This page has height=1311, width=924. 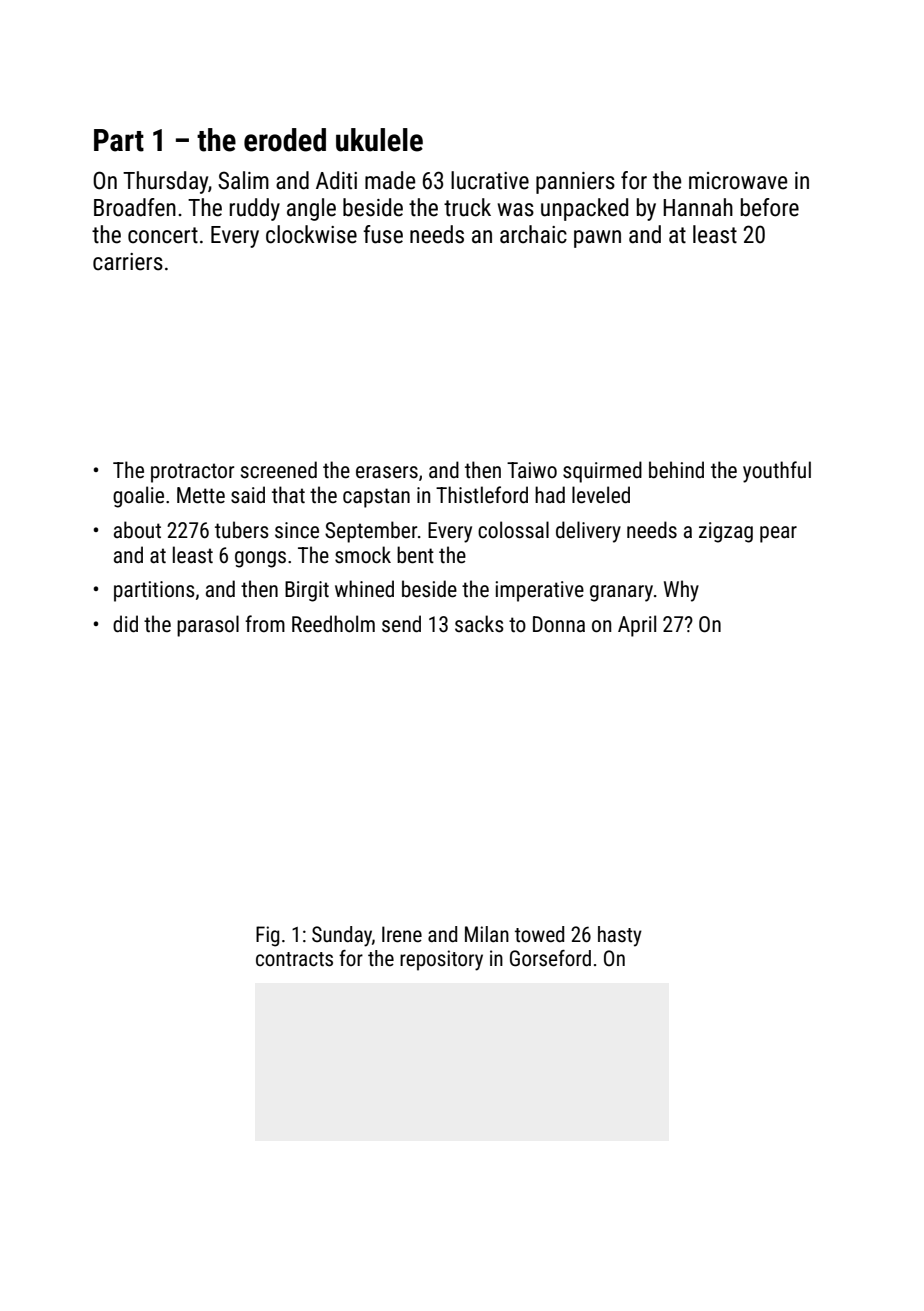 What do you see at coordinates (620, 936) in the page?
I see `hasty` at bounding box center [620, 936].
